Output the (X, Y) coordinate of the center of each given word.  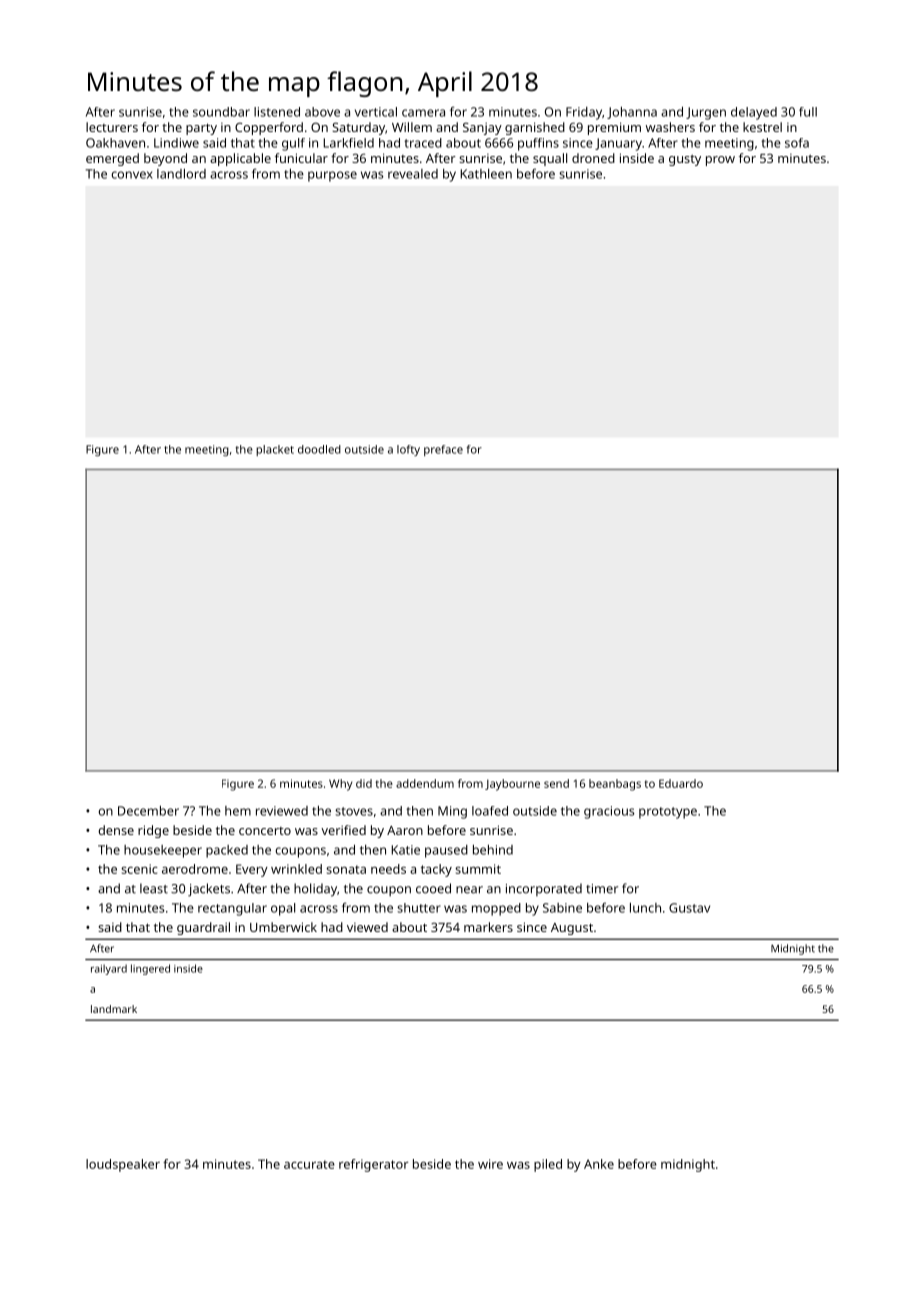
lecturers (112, 127)
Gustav (689, 908)
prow (720, 161)
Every (252, 870)
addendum (425, 783)
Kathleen (486, 174)
